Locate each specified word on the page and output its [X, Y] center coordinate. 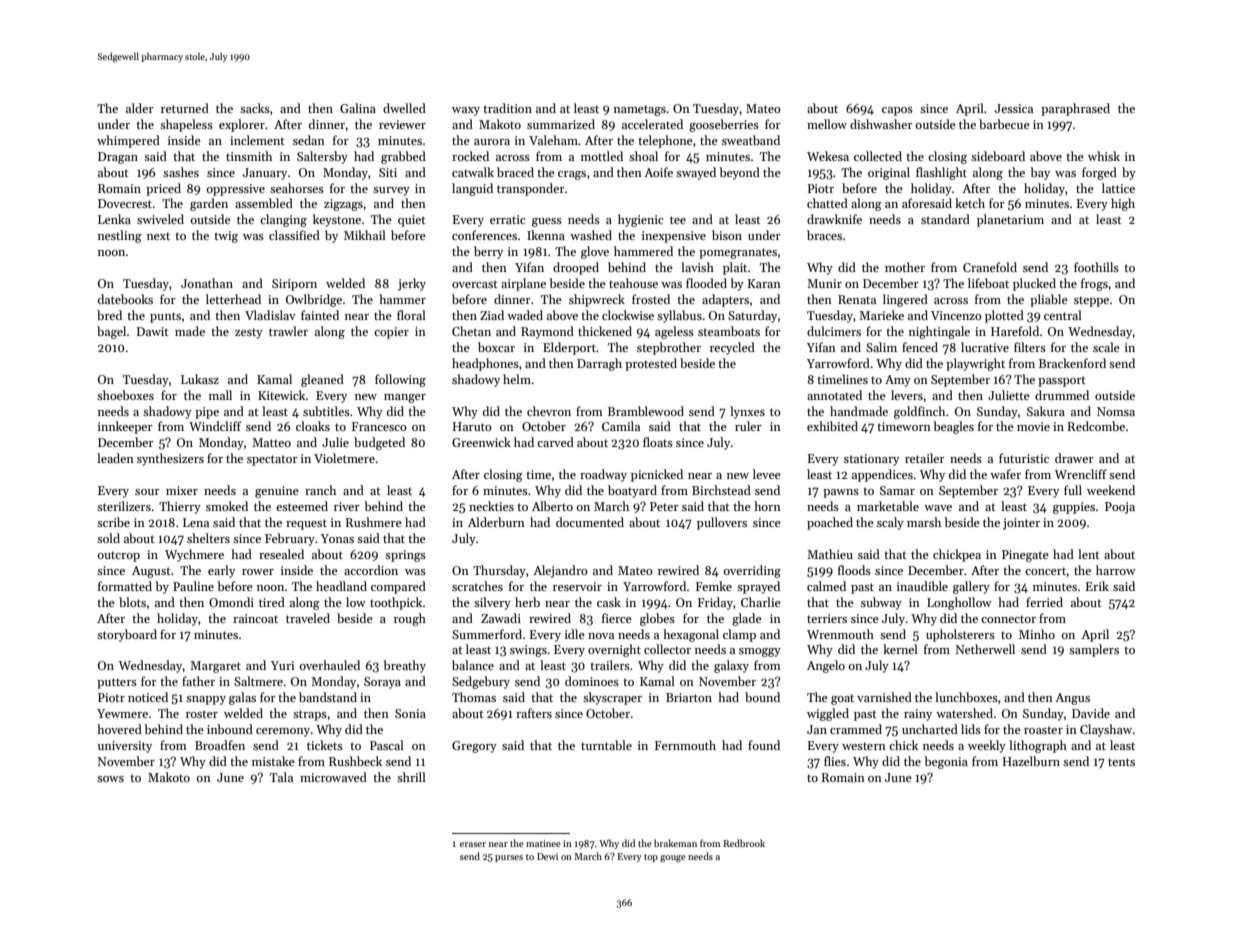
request [306, 524]
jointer [1021, 524]
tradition [507, 108]
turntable [606, 745]
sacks [255, 108]
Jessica [1014, 108]
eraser [473, 844]
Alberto [552, 506]
